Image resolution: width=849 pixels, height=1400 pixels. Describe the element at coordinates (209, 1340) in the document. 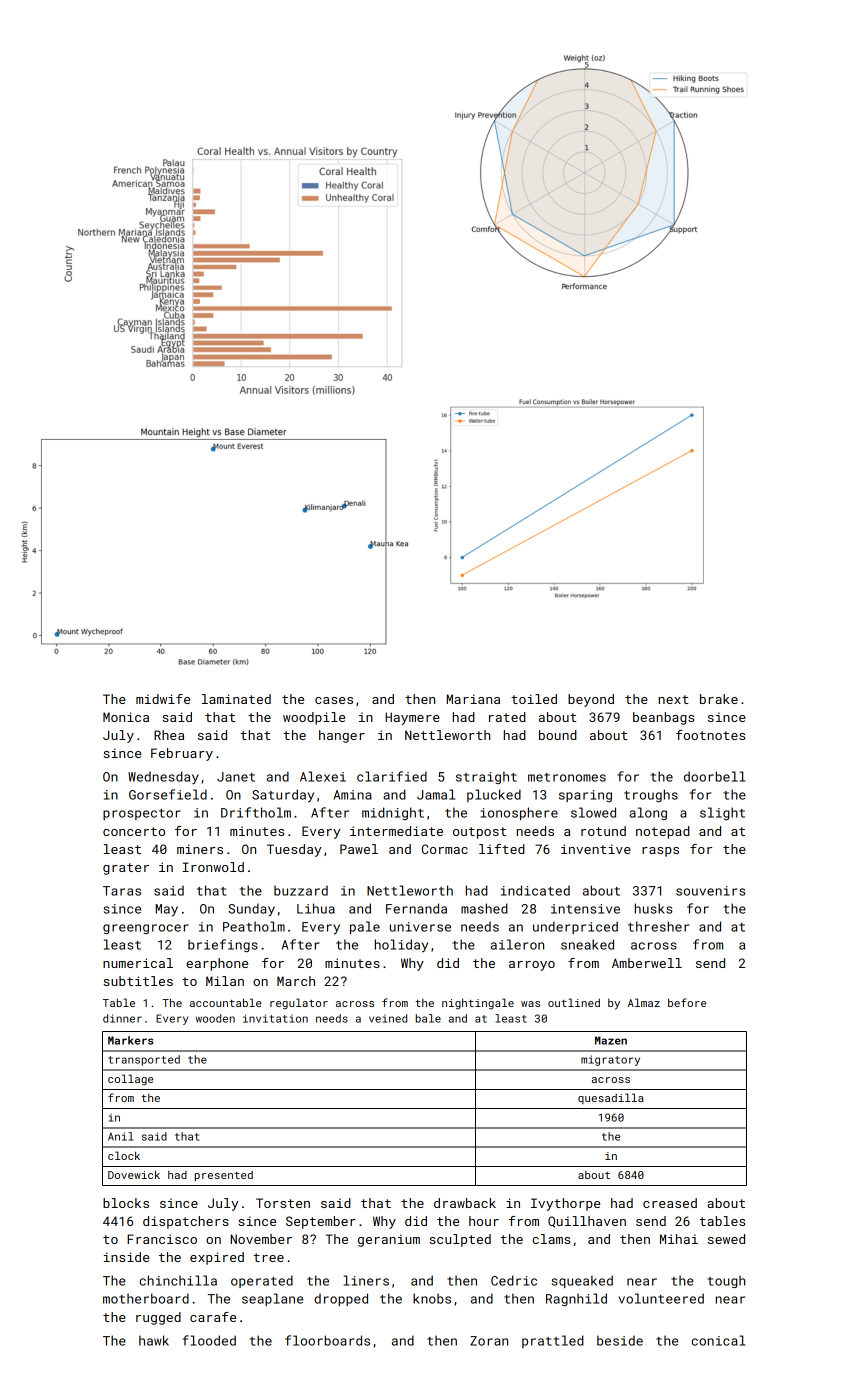

I see `flooded` at that location.
